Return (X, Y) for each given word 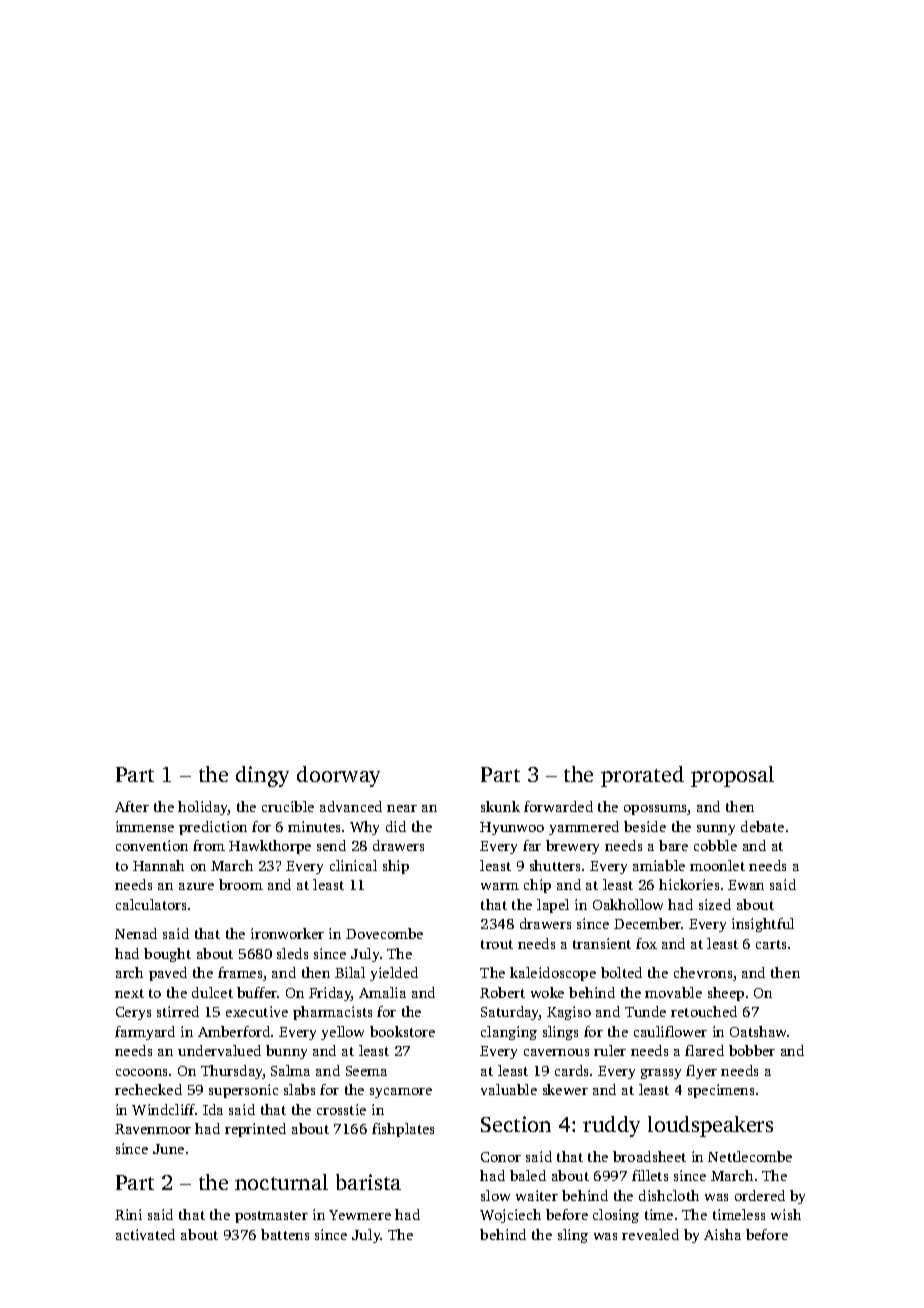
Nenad (136, 933)
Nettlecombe (750, 1156)
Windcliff (164, 1109)
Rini (128, 1214)
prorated (642, 776)
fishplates (403, 1130)
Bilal (350, 972)
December (647, 923)
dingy (262, 776)
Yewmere (360, 1215)
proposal (732, 776)
